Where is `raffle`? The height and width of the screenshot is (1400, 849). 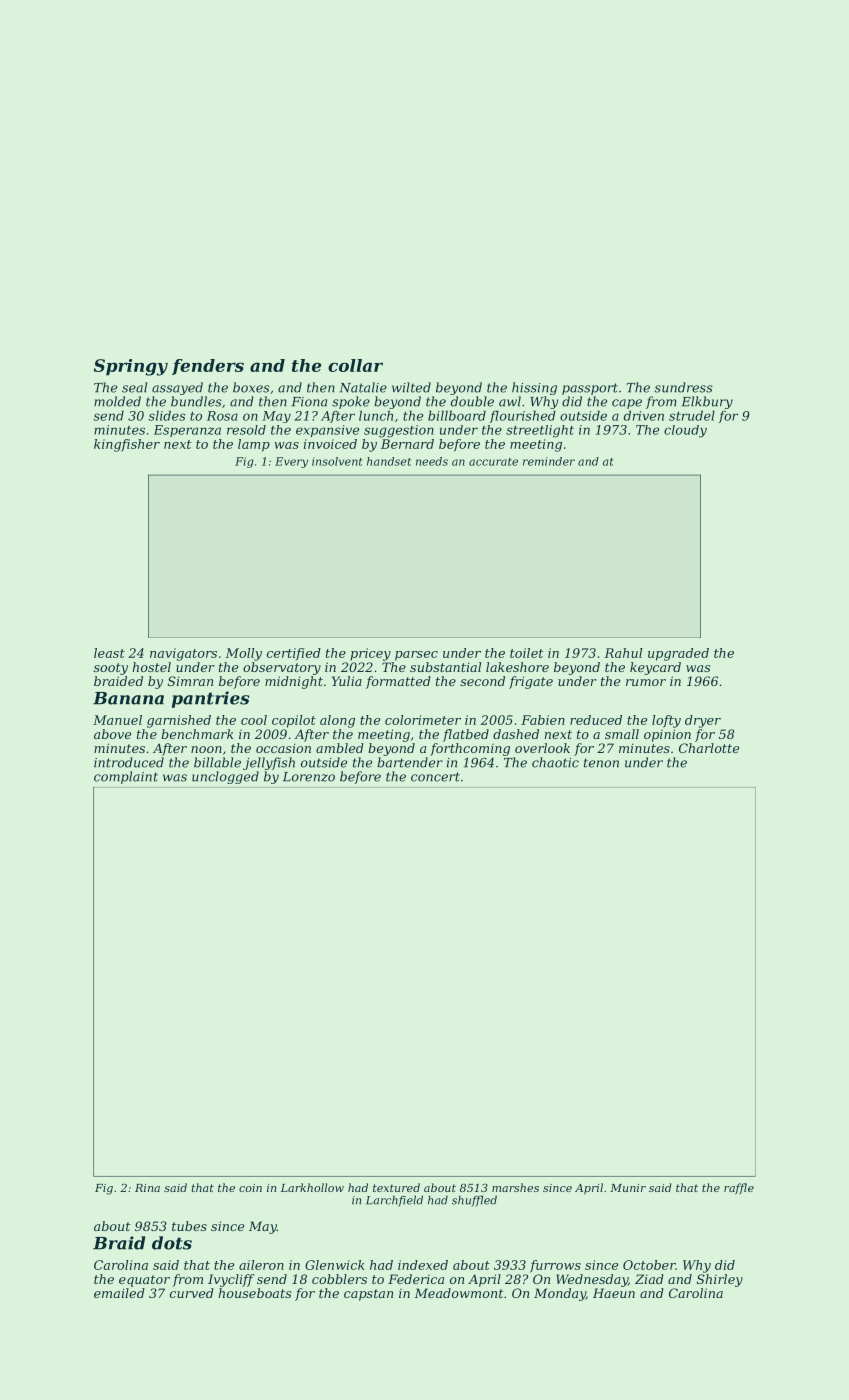
raffle is located at coordinates (739, 1188).
